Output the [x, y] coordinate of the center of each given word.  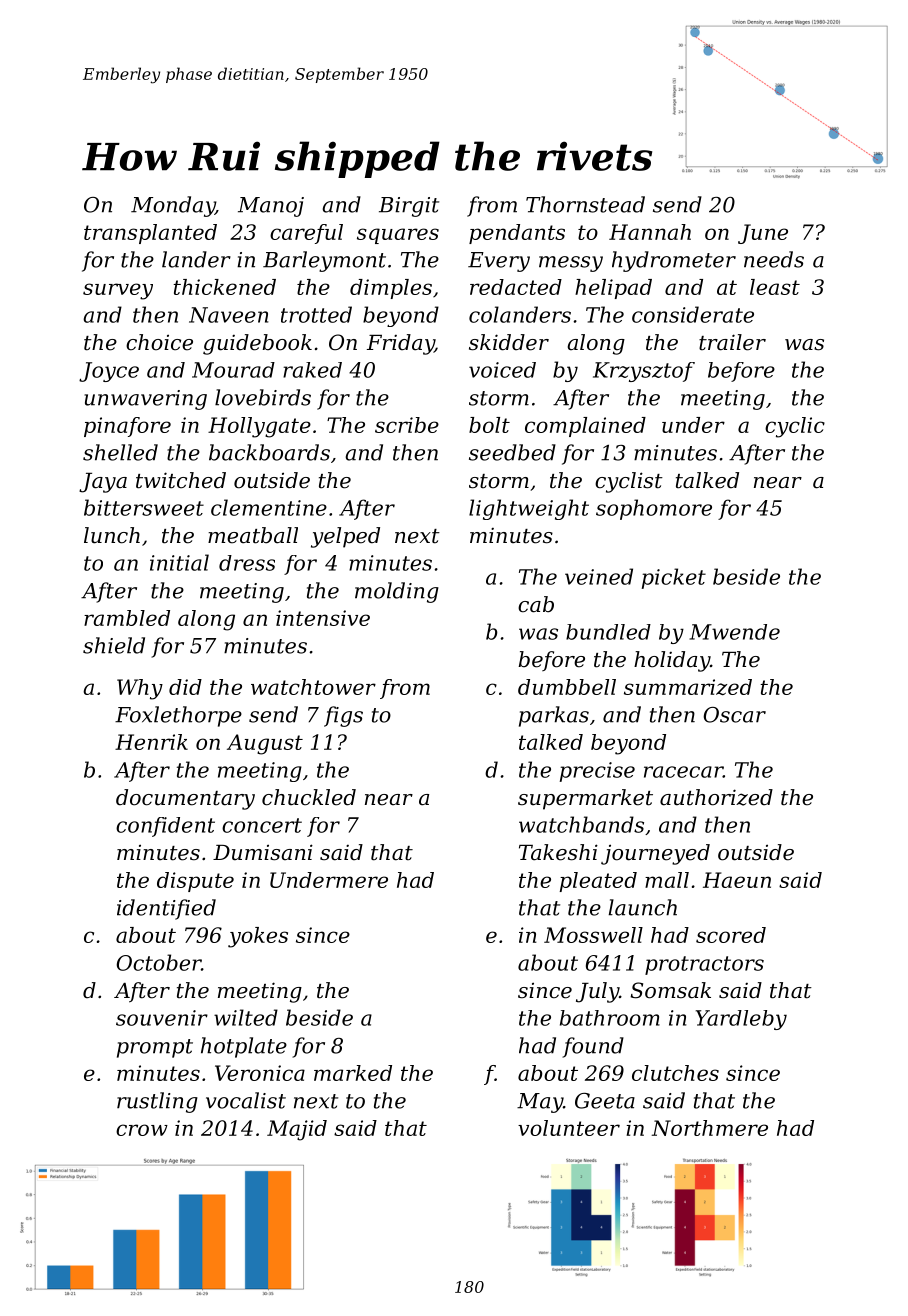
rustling [157, 1102]
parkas [554, 716]
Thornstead [585, 204]
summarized [688, 687]
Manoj [271, 207]
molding [397, 592]
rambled [127, 618]
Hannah [650, 232]
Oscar [734, 715]
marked [353, 1073]
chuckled [309, 797]
